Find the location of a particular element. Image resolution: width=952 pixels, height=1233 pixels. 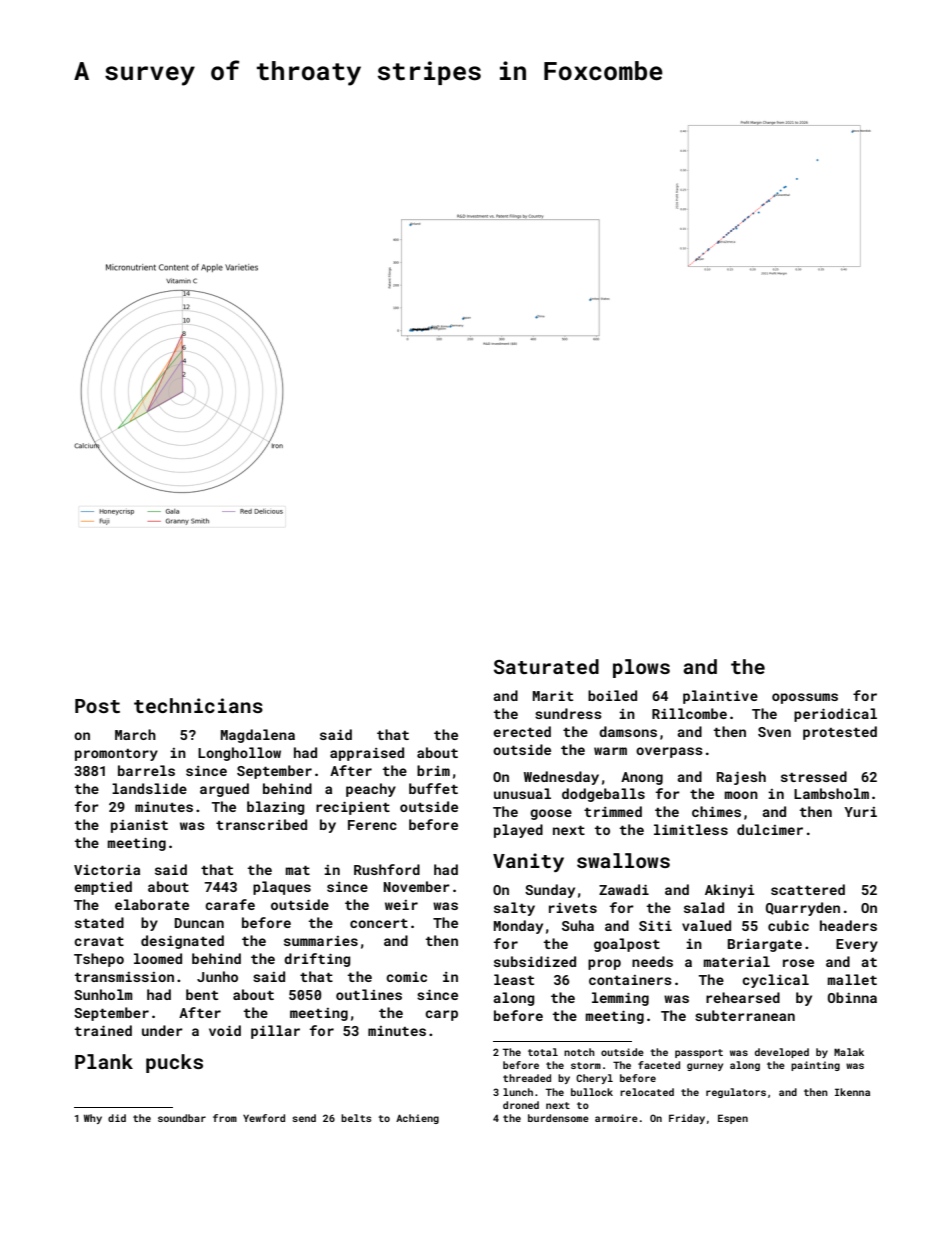

Plank is located at coordinates (104, 1061).
